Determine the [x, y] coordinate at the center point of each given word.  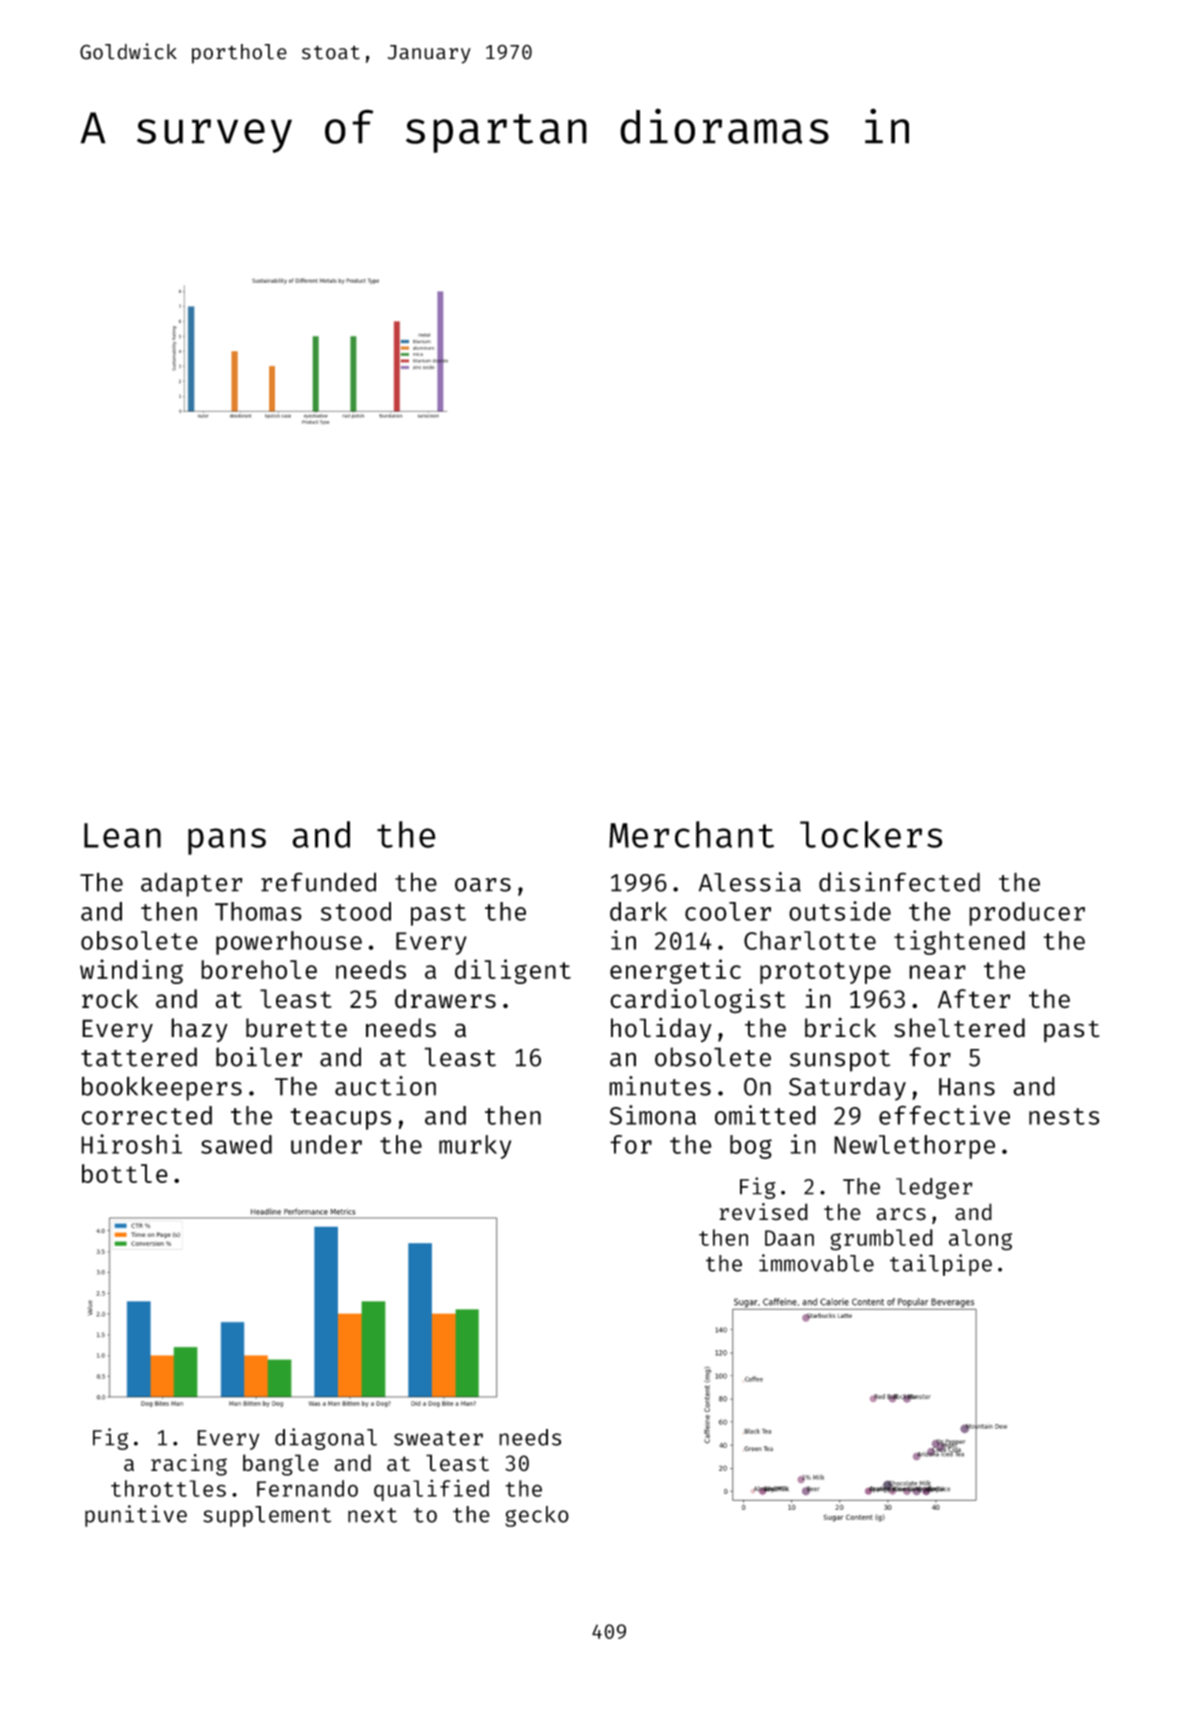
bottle [125, 1173]
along [980, 1240]
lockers [871, 834]
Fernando [307, 1488]
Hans [967, 1087]
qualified [431, 1490]
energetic [675, 971]
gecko [537, 1516]
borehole [259, 969]
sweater [438, 1438]
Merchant [691, 834]
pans [227, 841]
